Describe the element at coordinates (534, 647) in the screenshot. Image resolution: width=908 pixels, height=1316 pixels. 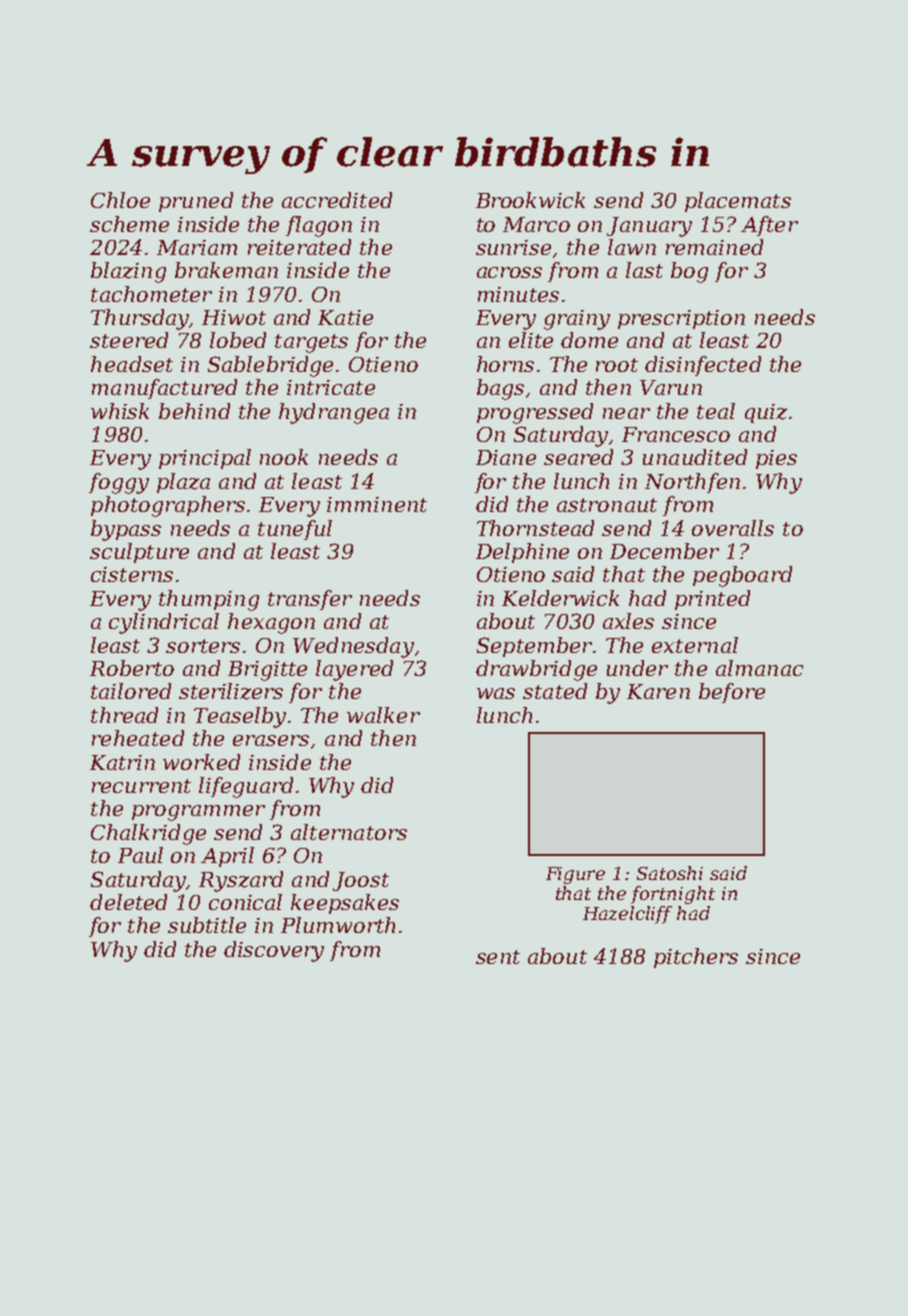
I see `September` at that location.
